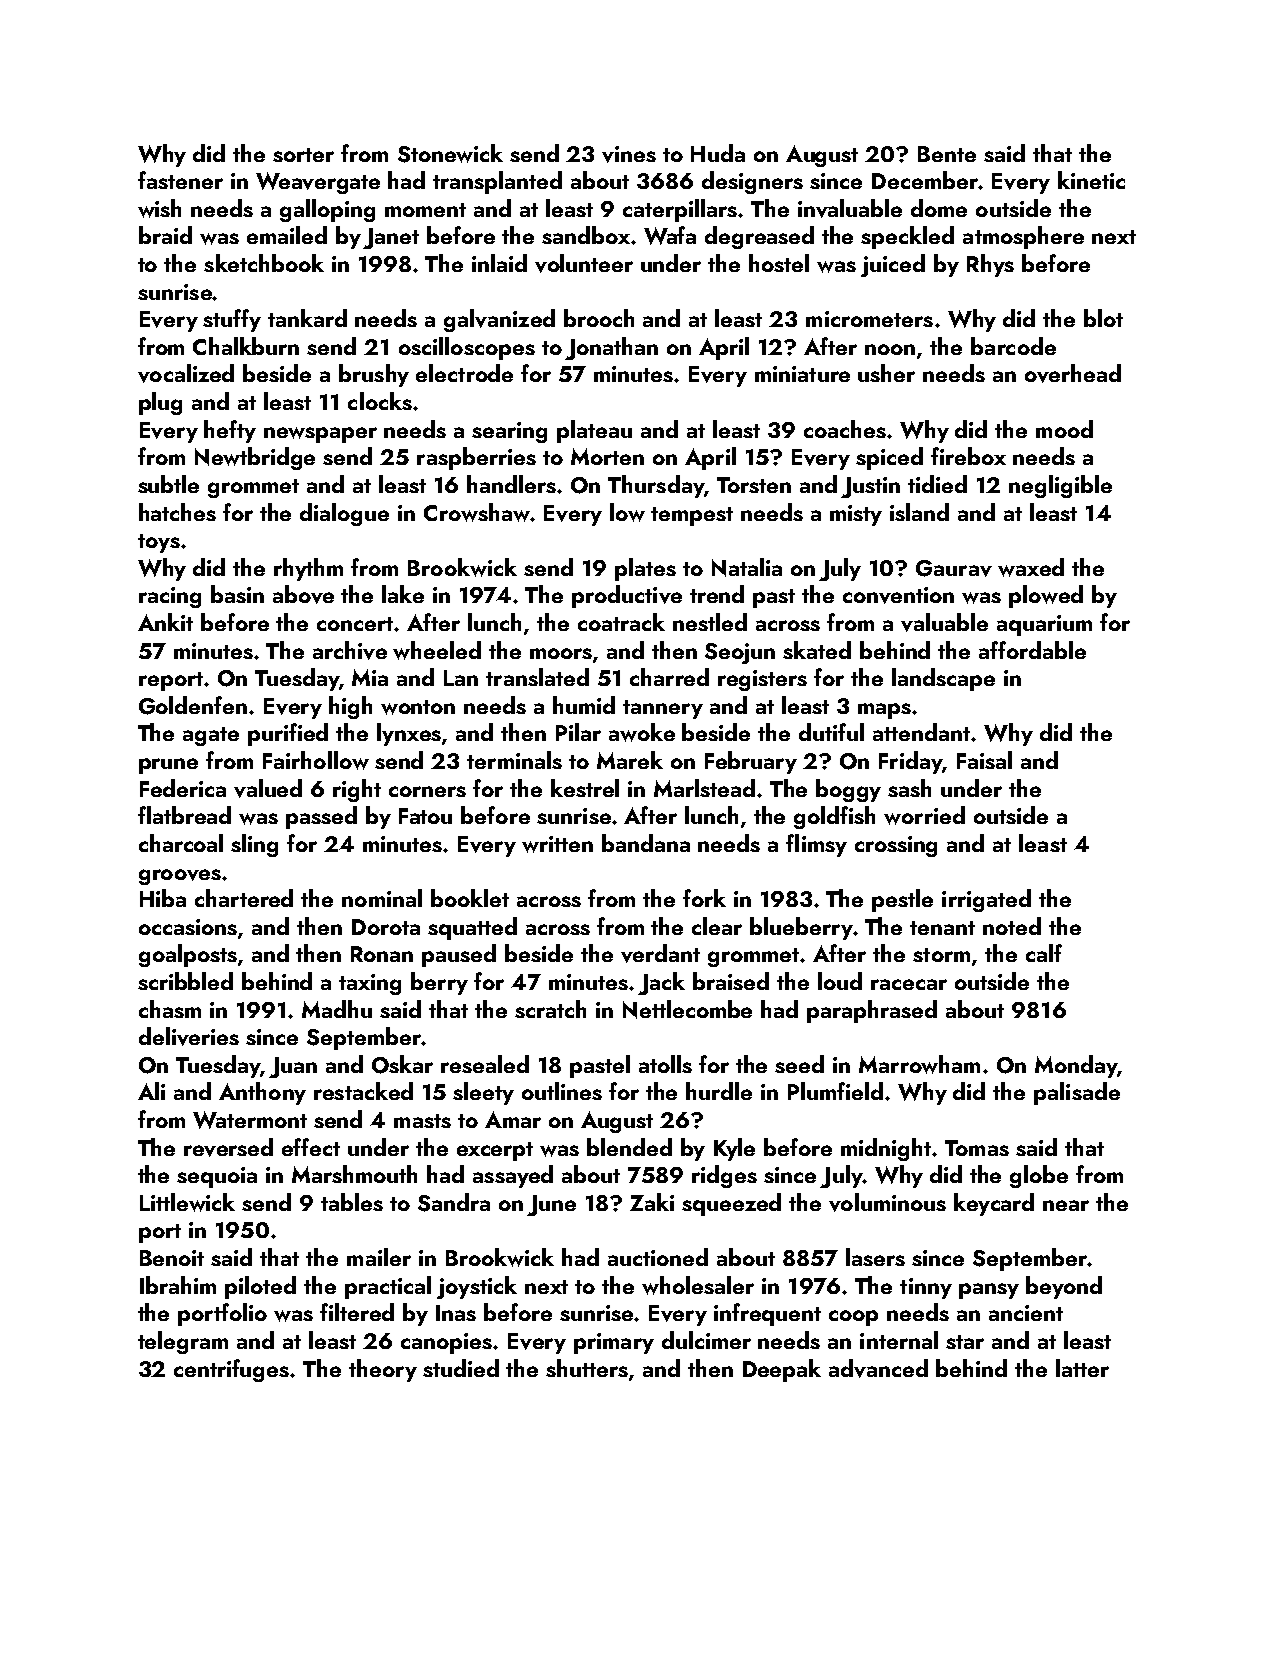 The width and height of the screenshot is (1278, 1654). Describe the element at coordinates (718, 153) in the screenshot. I see `Huda` at that location.
